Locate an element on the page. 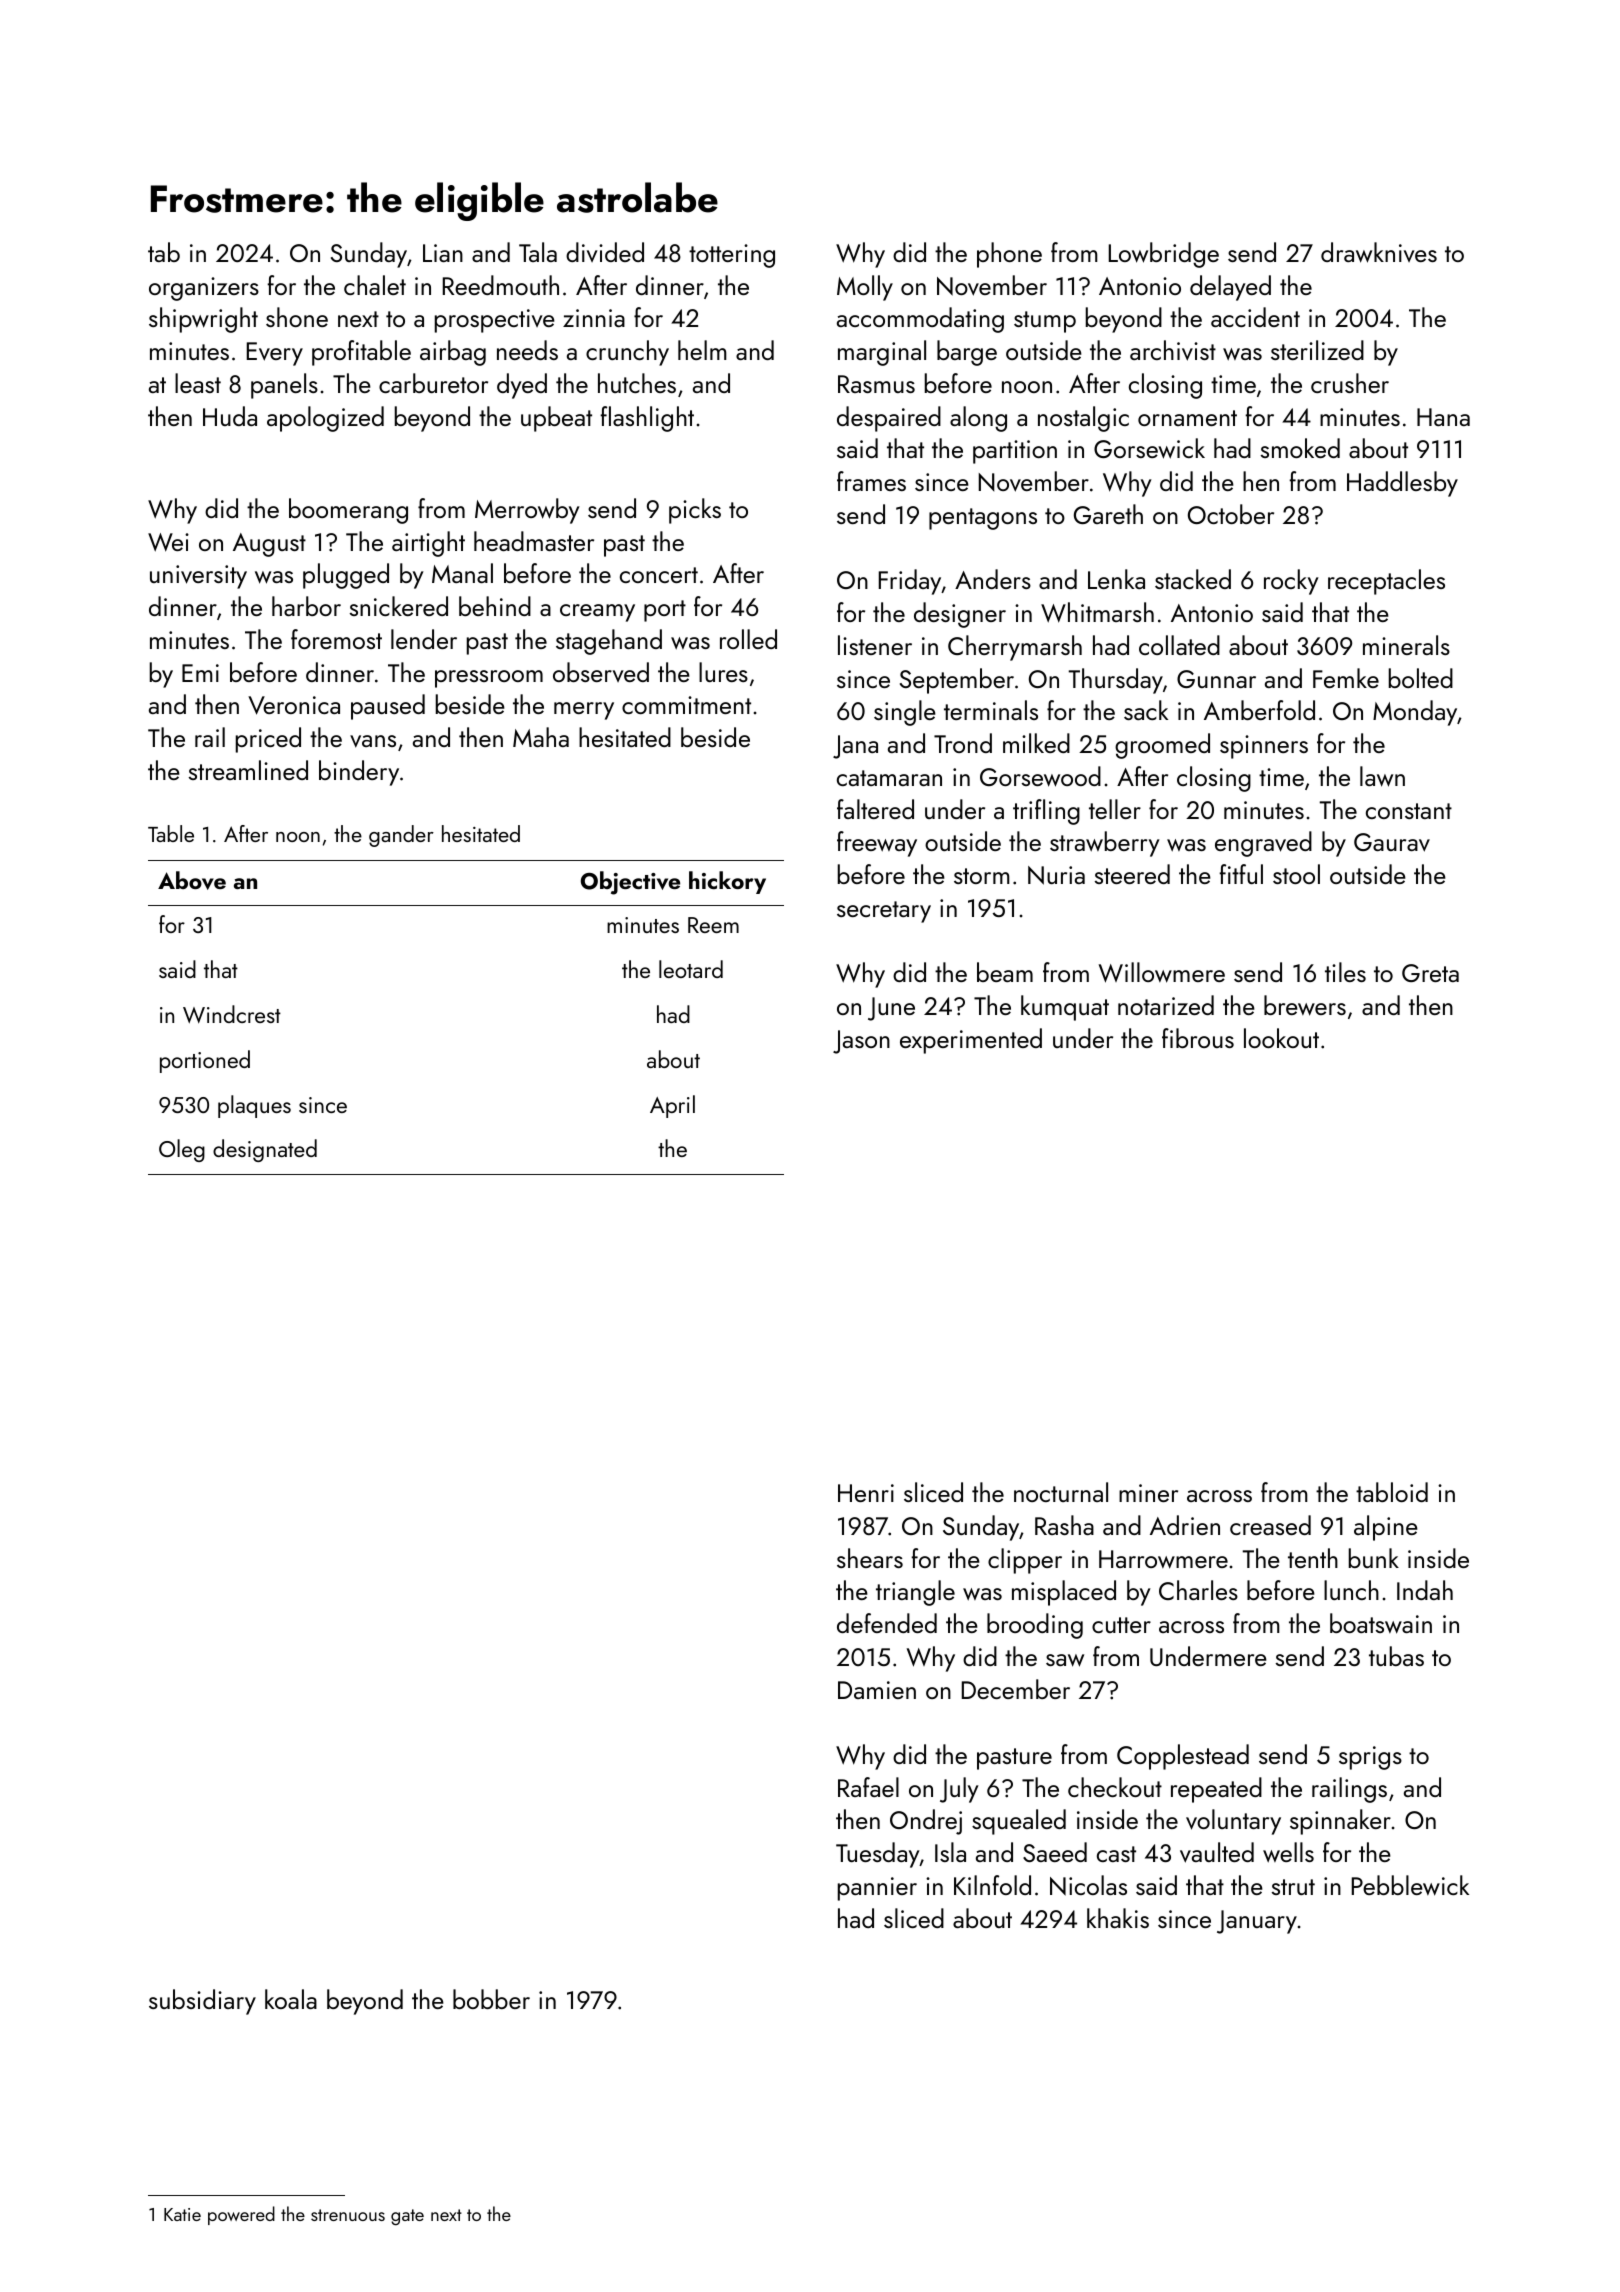  koala is located at coordinates (291, 1999).
